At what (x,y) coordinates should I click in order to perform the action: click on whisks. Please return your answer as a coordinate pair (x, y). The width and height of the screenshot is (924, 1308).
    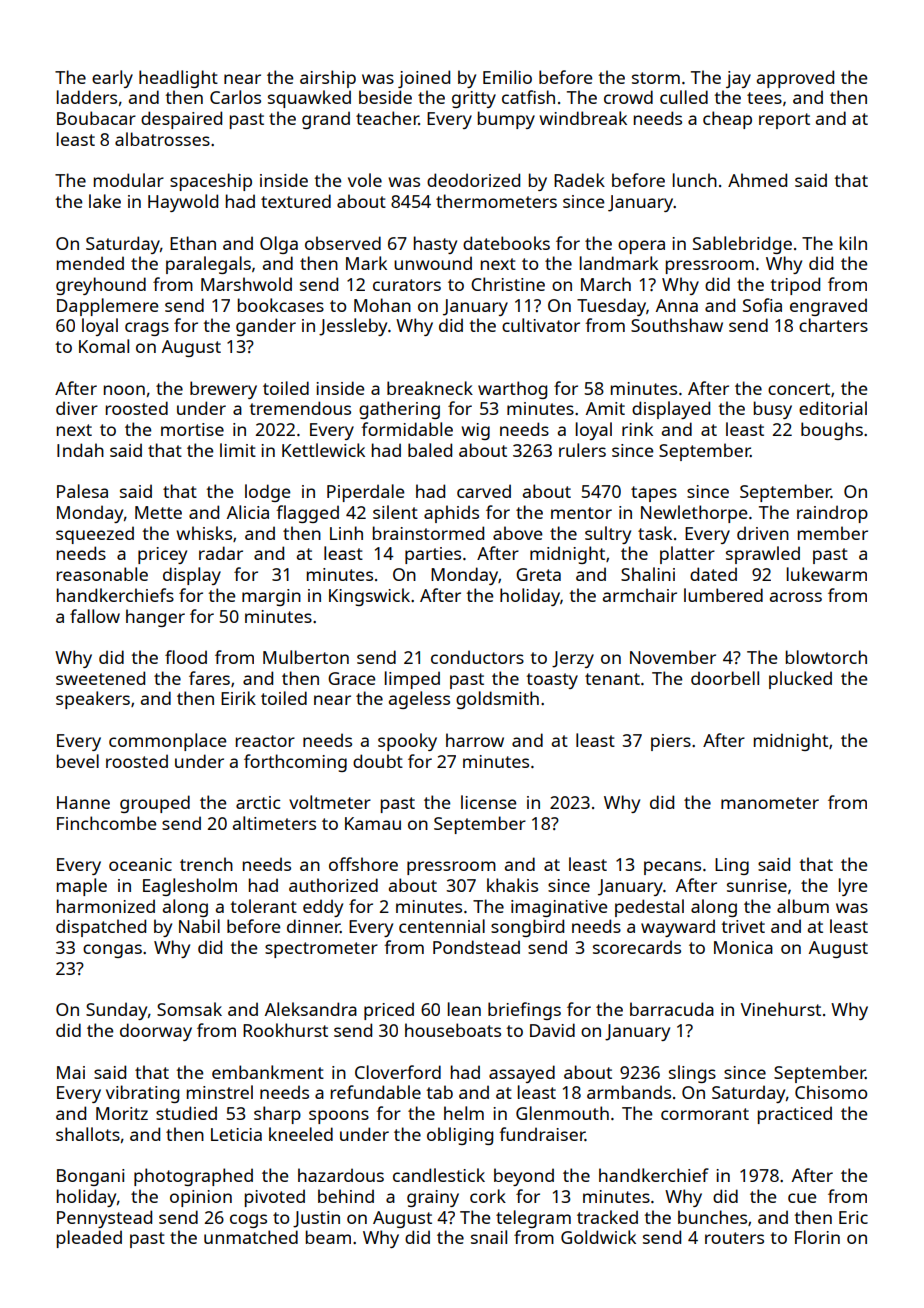
    Looking at the image, I should click on (204, 533).
